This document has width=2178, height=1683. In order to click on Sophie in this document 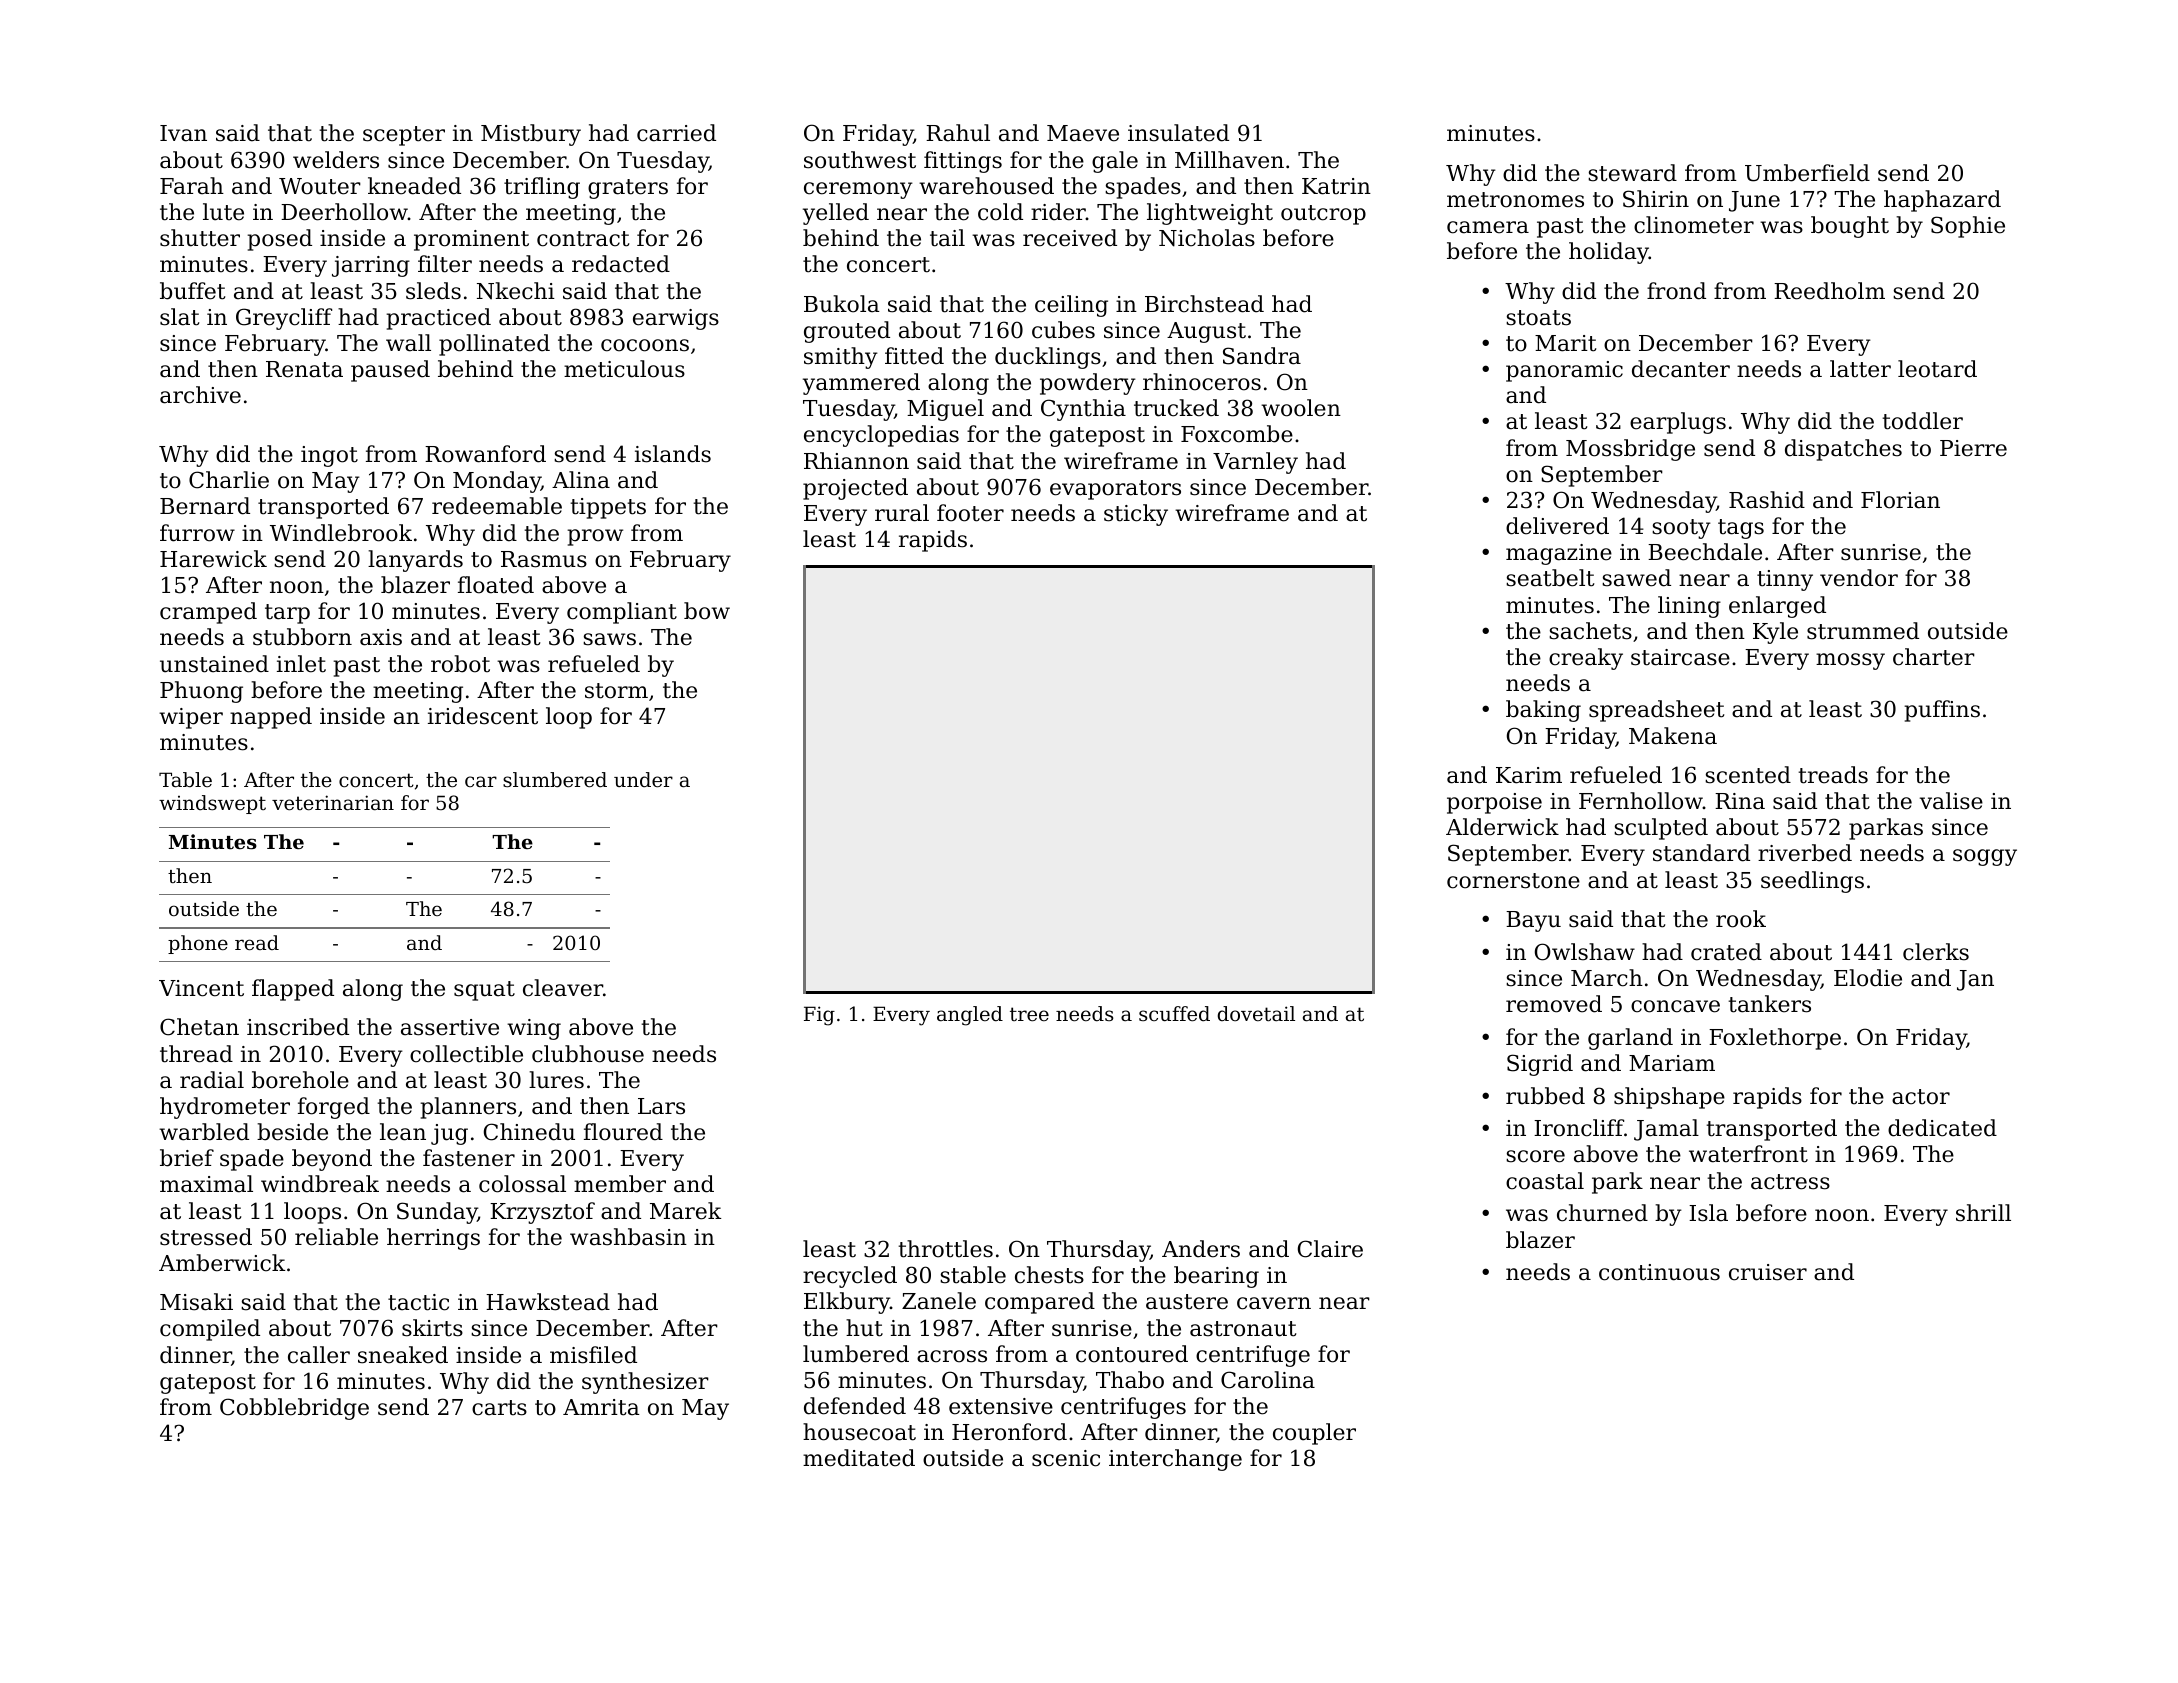, I will do `click(1968, 227)`.
